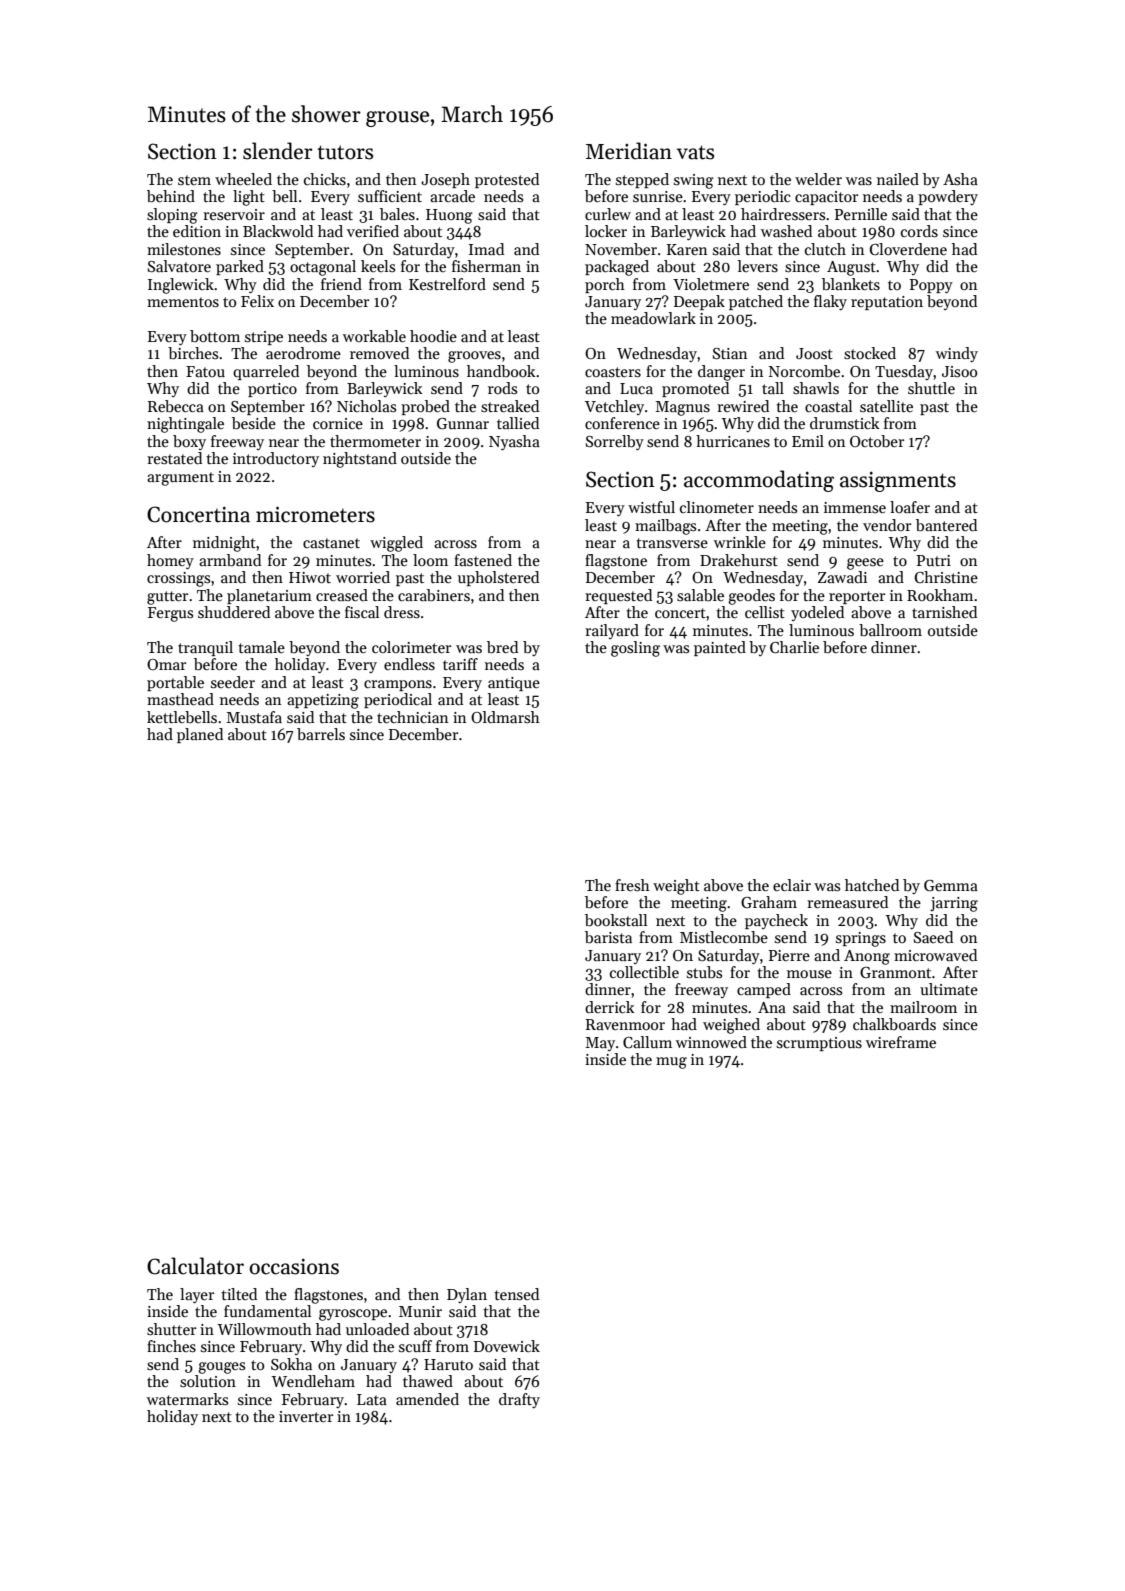 This page has width=1125, height=1591. What do you see at coordinates (474, 357) in the page?
I see `grooves` at bounding box center [474, 357].
